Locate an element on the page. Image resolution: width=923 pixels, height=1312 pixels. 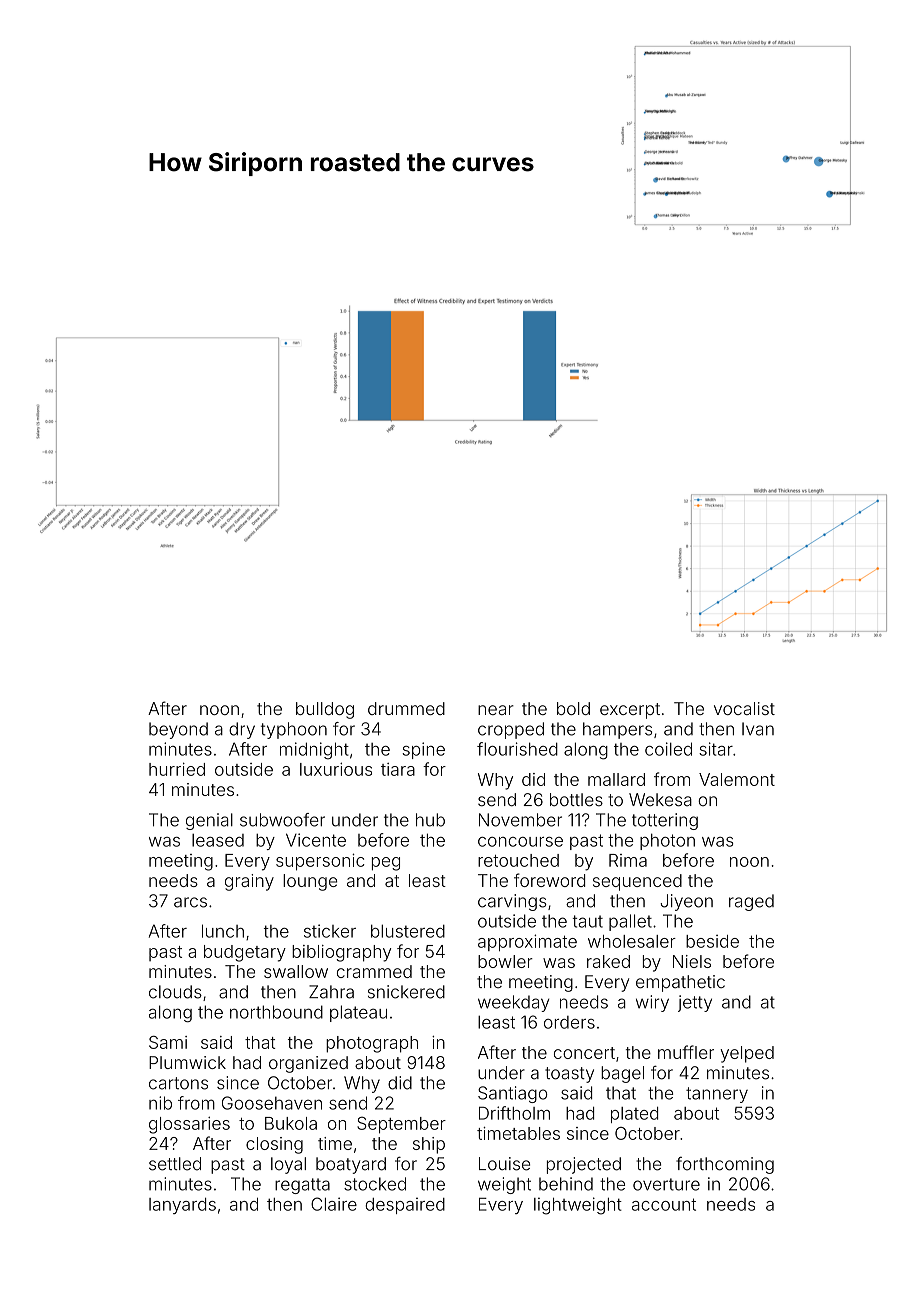
glossaries is located at coordinates (189, 1125).
